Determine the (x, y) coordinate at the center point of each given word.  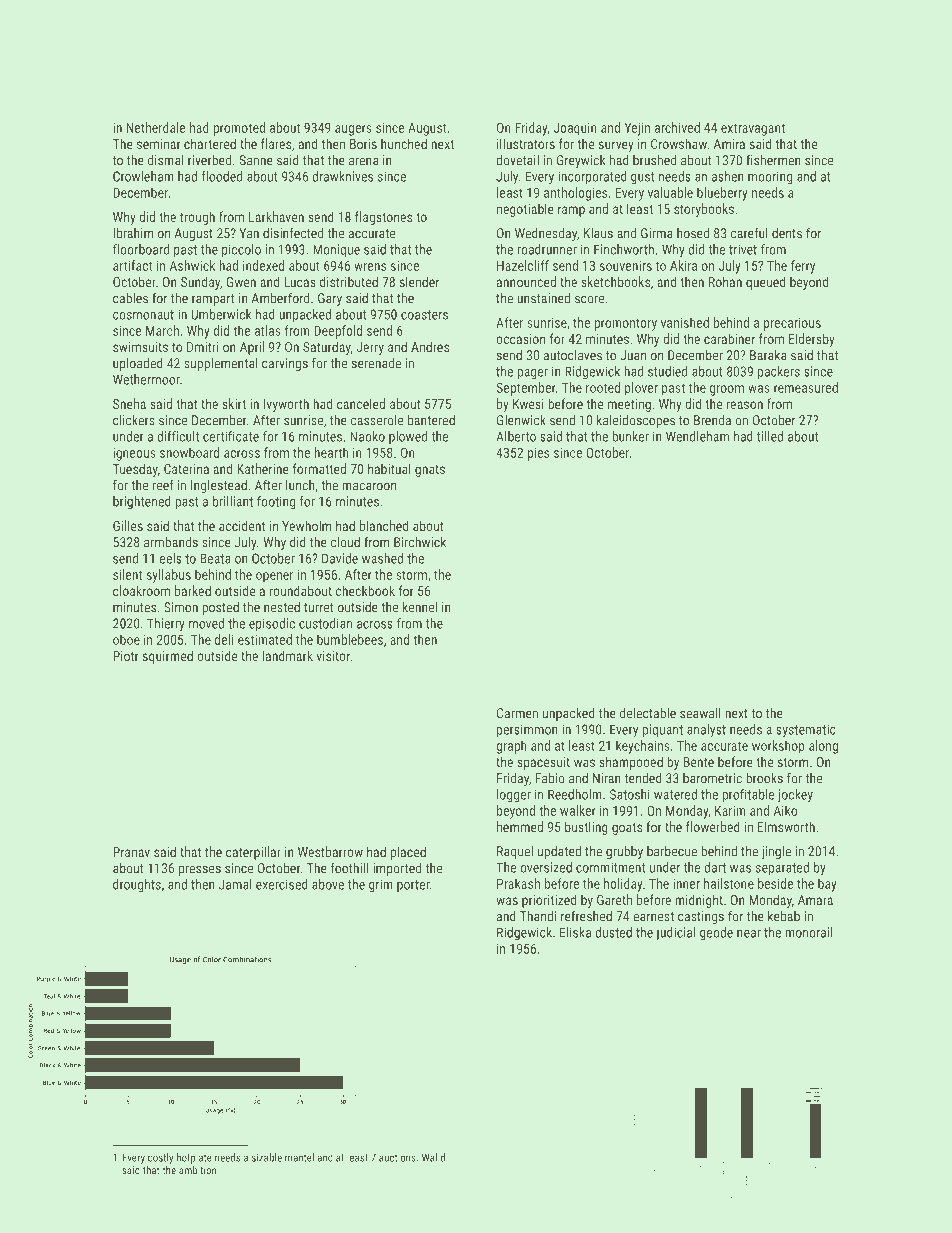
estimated (265, 639)
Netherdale (156, 127)
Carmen (517, 713)
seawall (700, 713)
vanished (685, 322)
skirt (234, 403)
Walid (433, 1157)
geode (716, 934)
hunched (404, 143)
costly (160, 1158)
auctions (397, 1158)
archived (677, 127)
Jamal (235, 884)
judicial (675, 934)
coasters (424, 315)
